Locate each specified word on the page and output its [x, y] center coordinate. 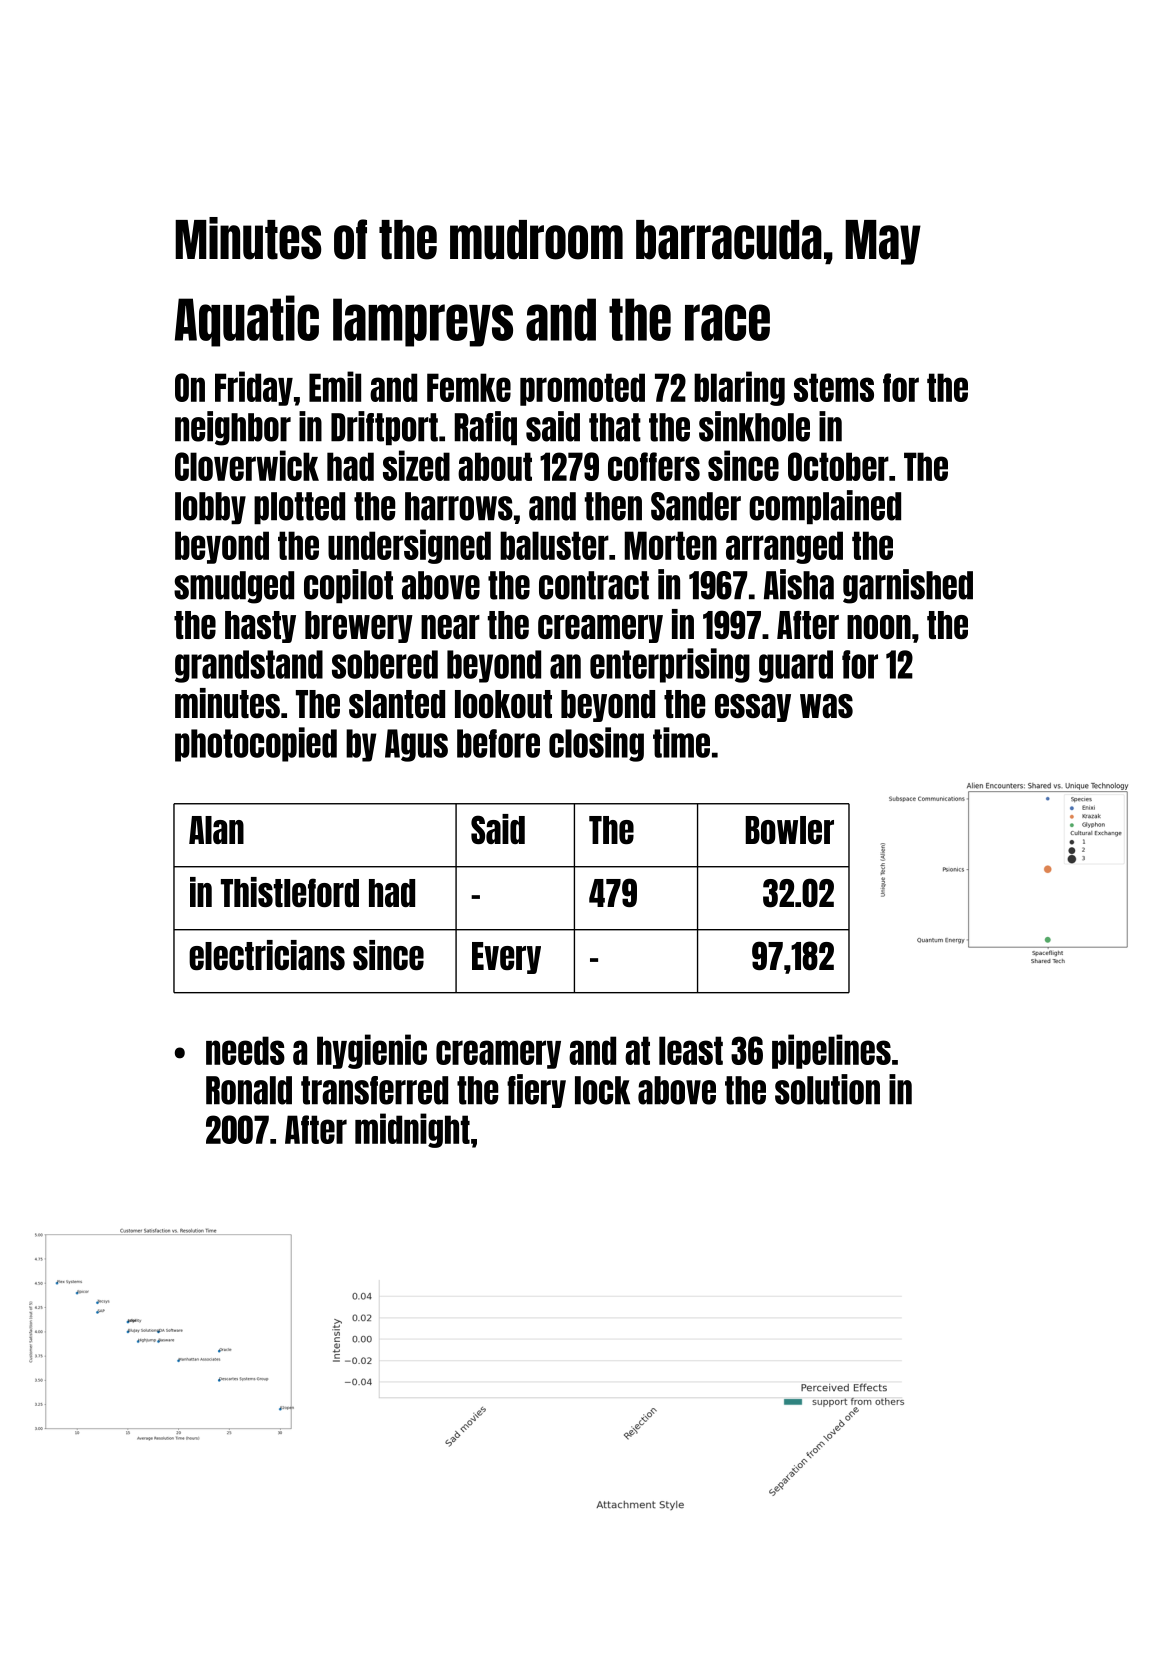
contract [594, 585]
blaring [739, 388]
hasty [260, 627]
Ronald [249, 1090]
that [615, 427]
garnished [908, 586]
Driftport [384, 428]
